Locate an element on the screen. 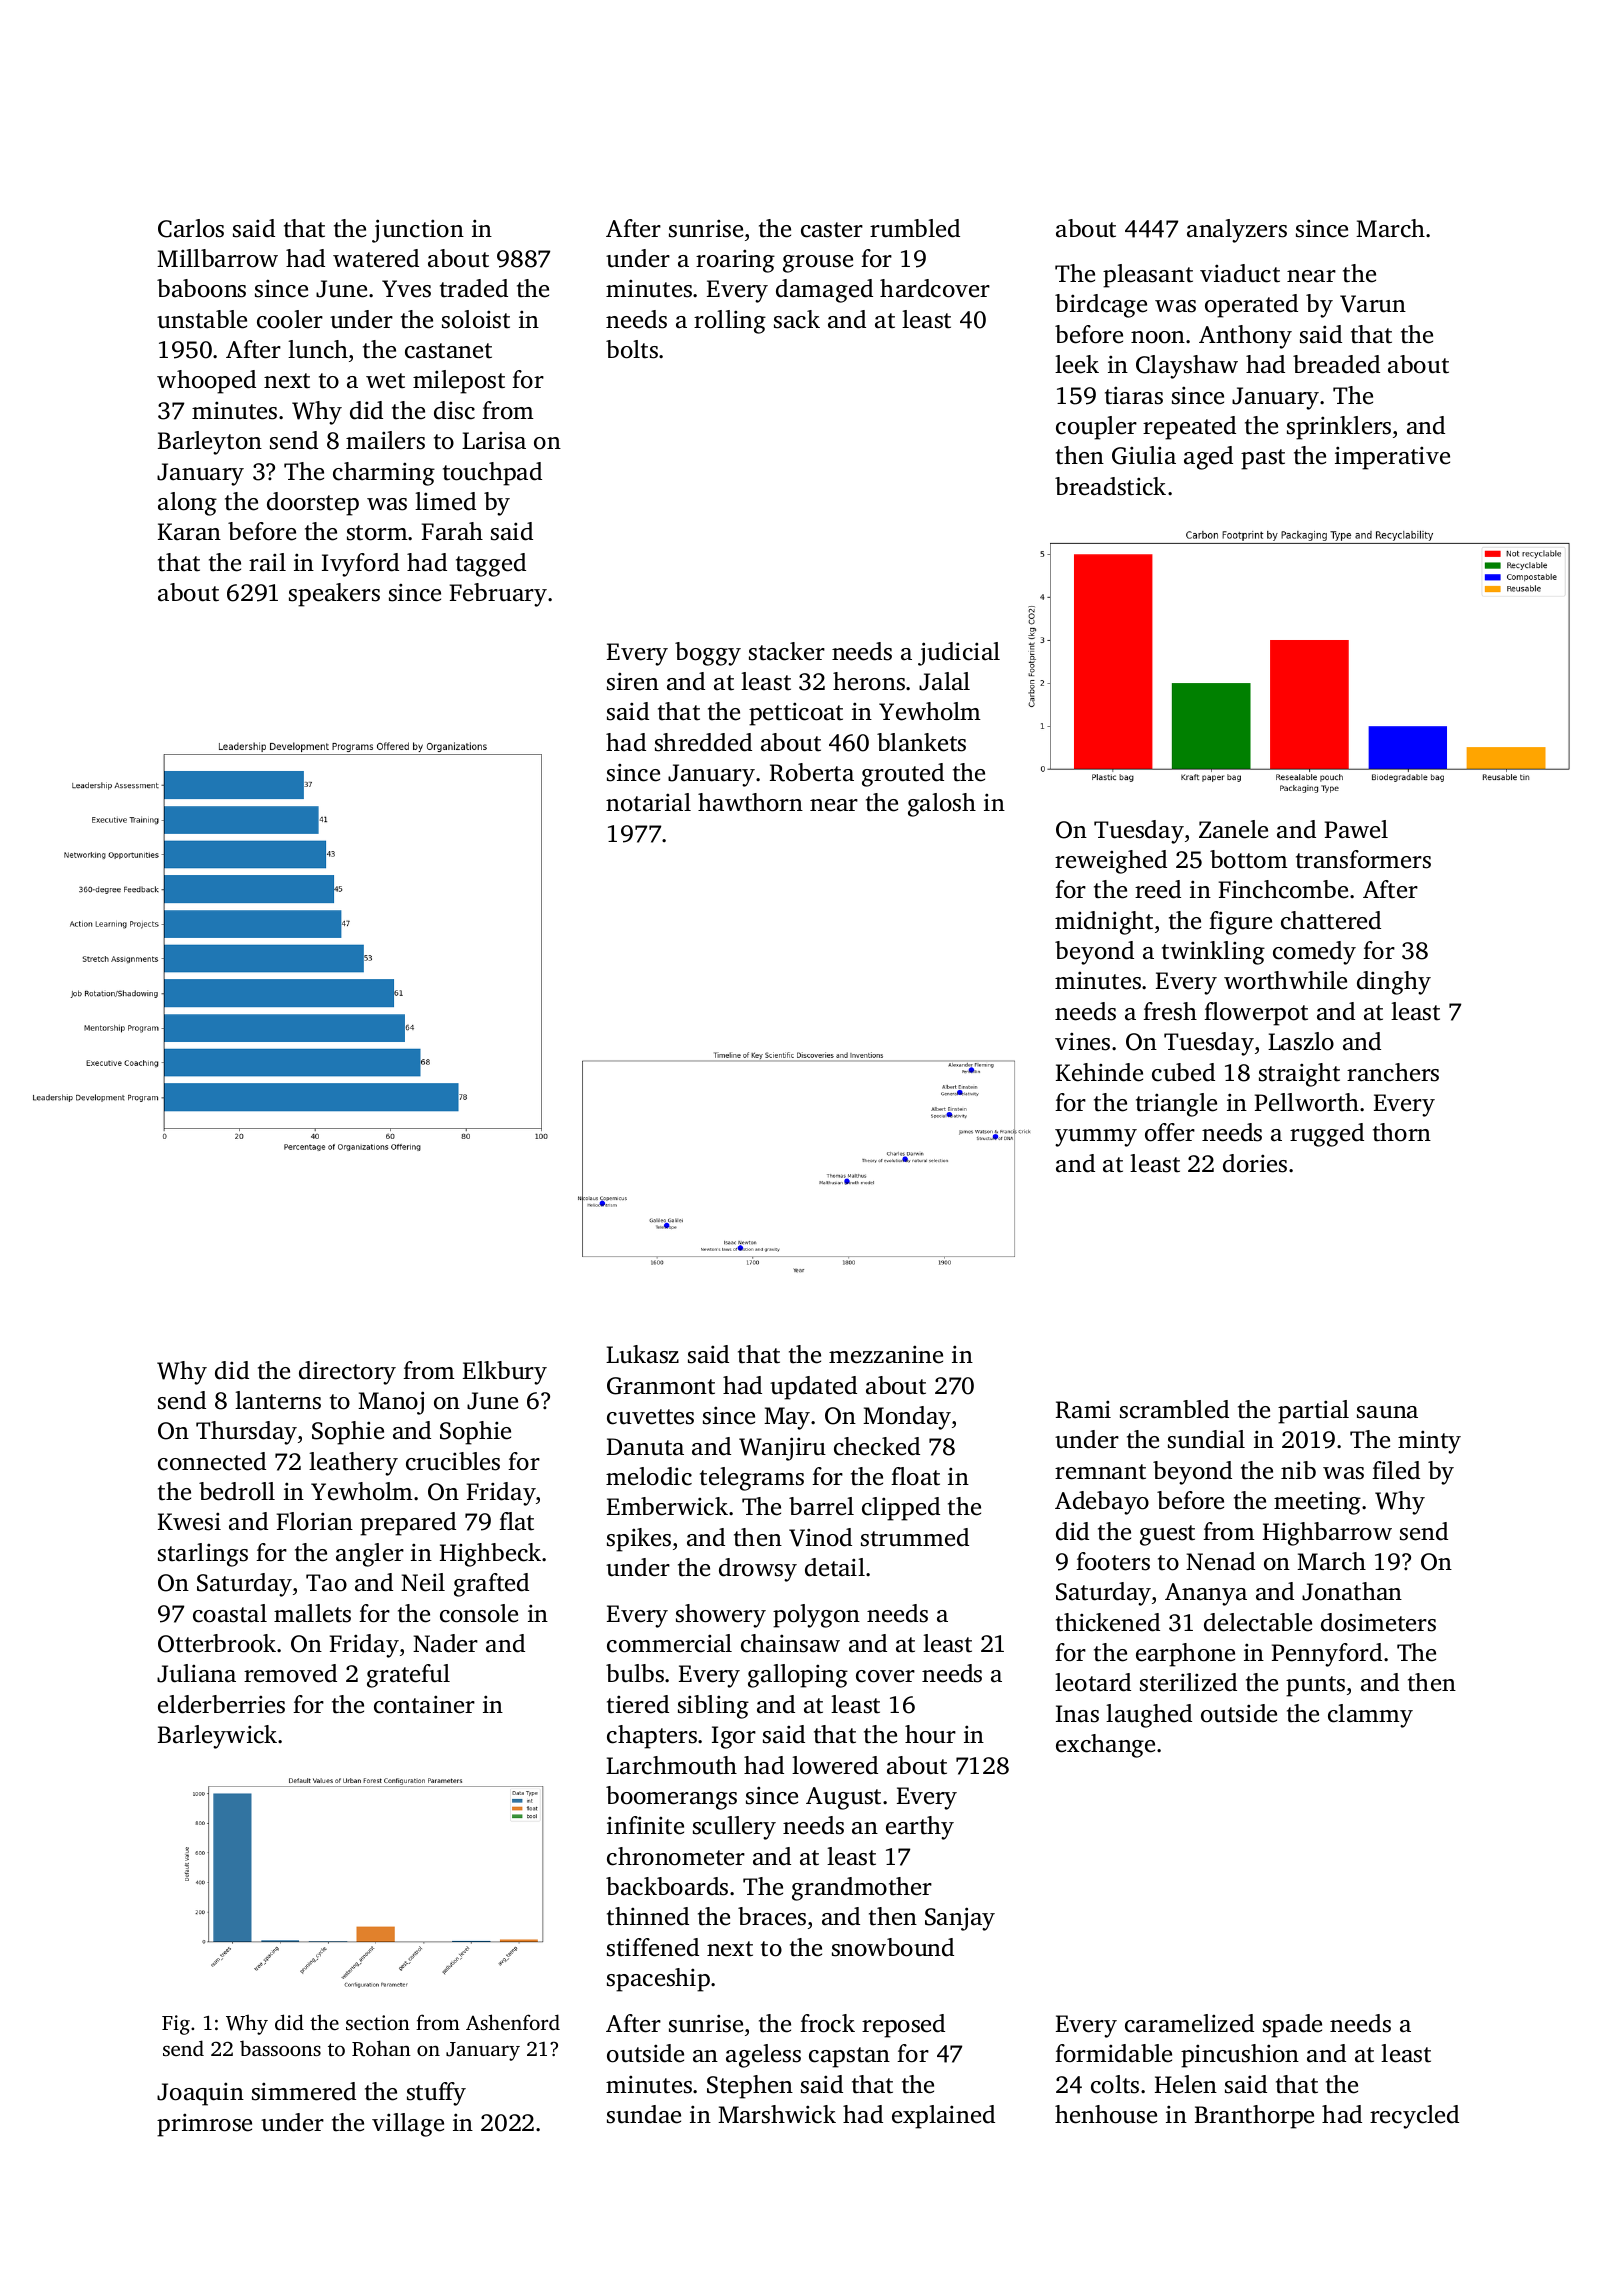  boggy is located at coordinates (708, 654).
